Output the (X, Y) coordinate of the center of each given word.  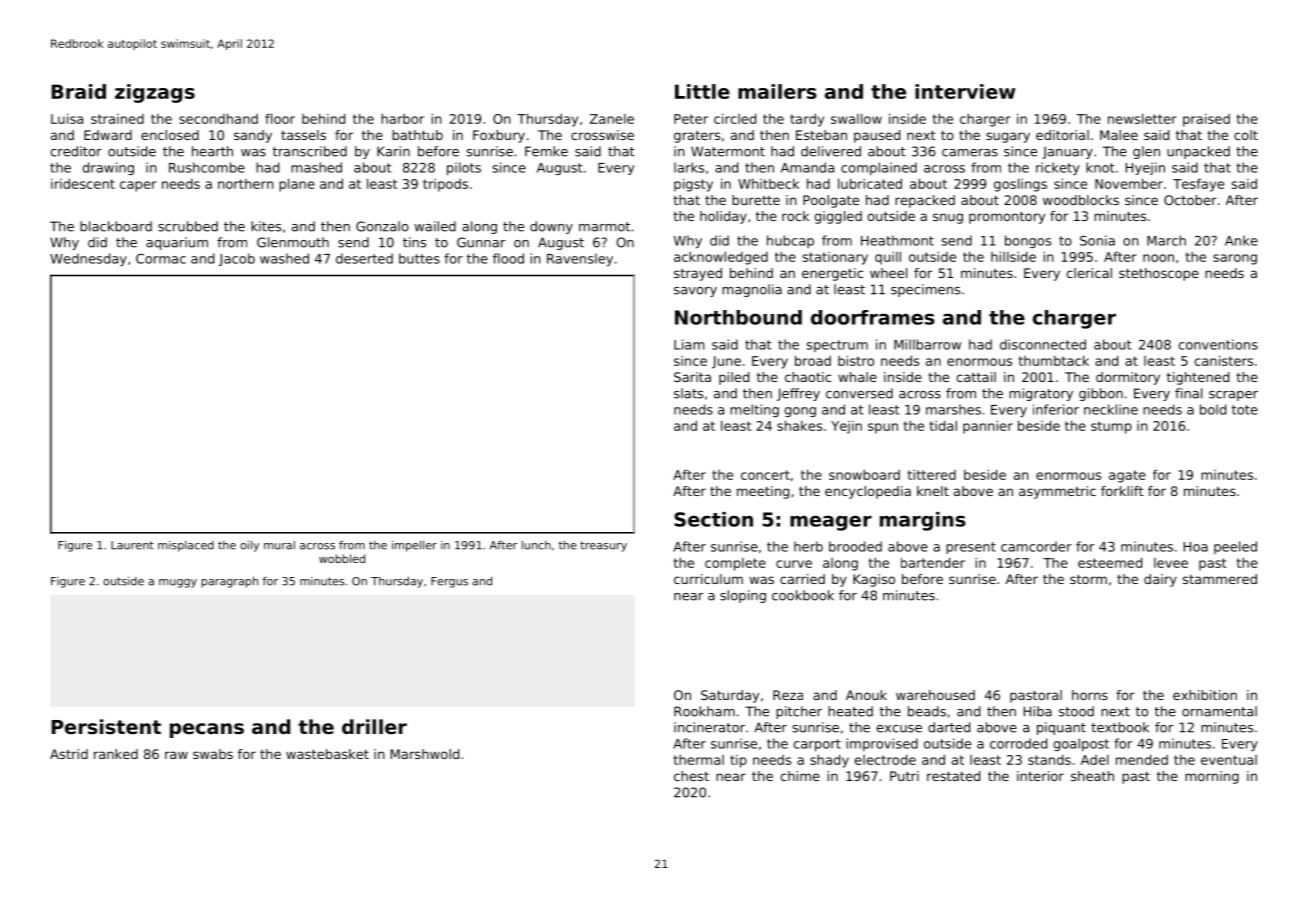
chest (691, 776)
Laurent (132, 545)
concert (765, 475)
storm (1088, 579)
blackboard (116, 226)
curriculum (708, 579)
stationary (835, 258)
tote (1245, 410)
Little (702, 91)
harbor (402, 119)
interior (1040, 776)
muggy (178, 583)
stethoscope (1159, 274)
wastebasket (327, 754)
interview (965, 91)
